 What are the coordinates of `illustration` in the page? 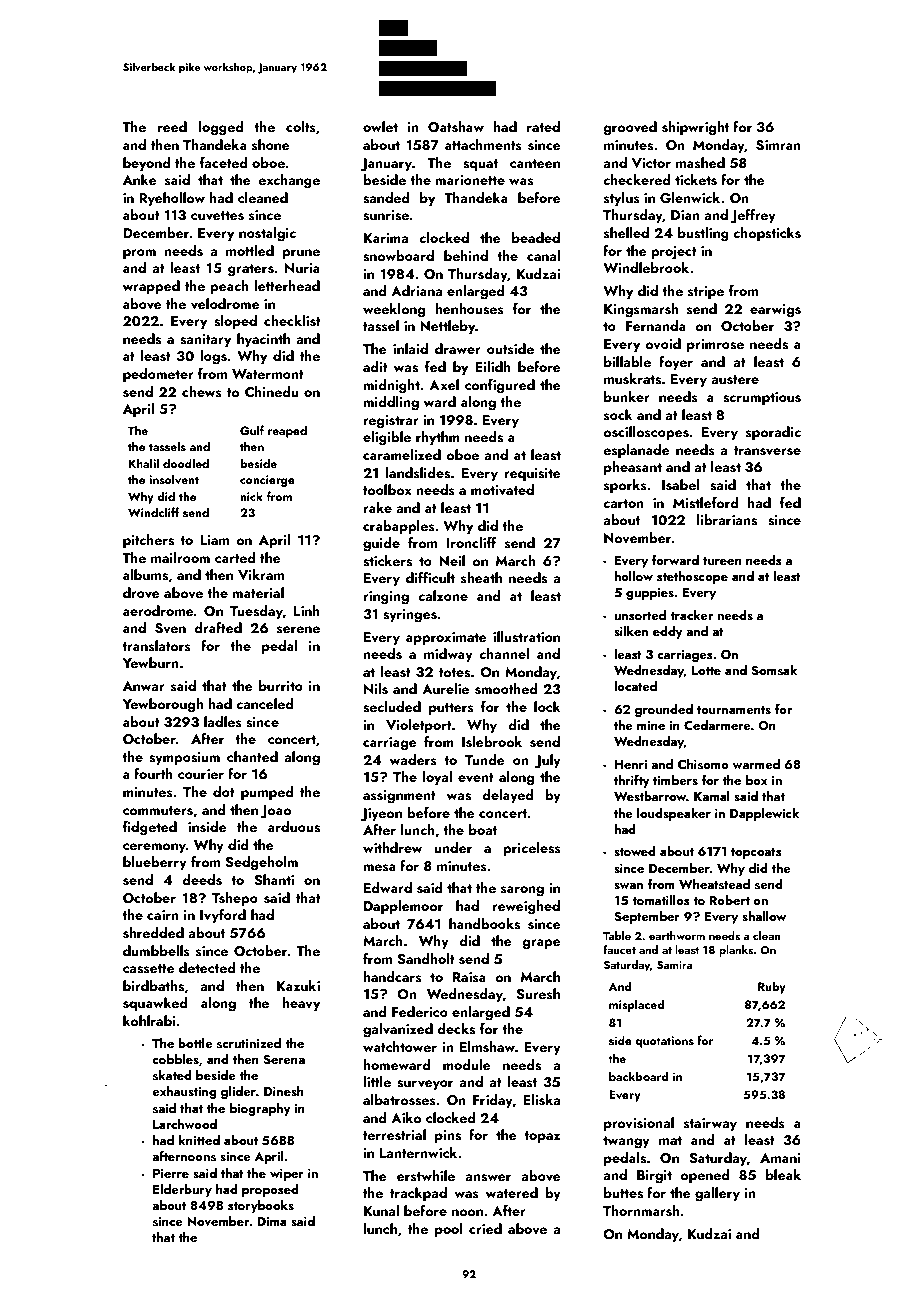 It's located at (526, 637).
